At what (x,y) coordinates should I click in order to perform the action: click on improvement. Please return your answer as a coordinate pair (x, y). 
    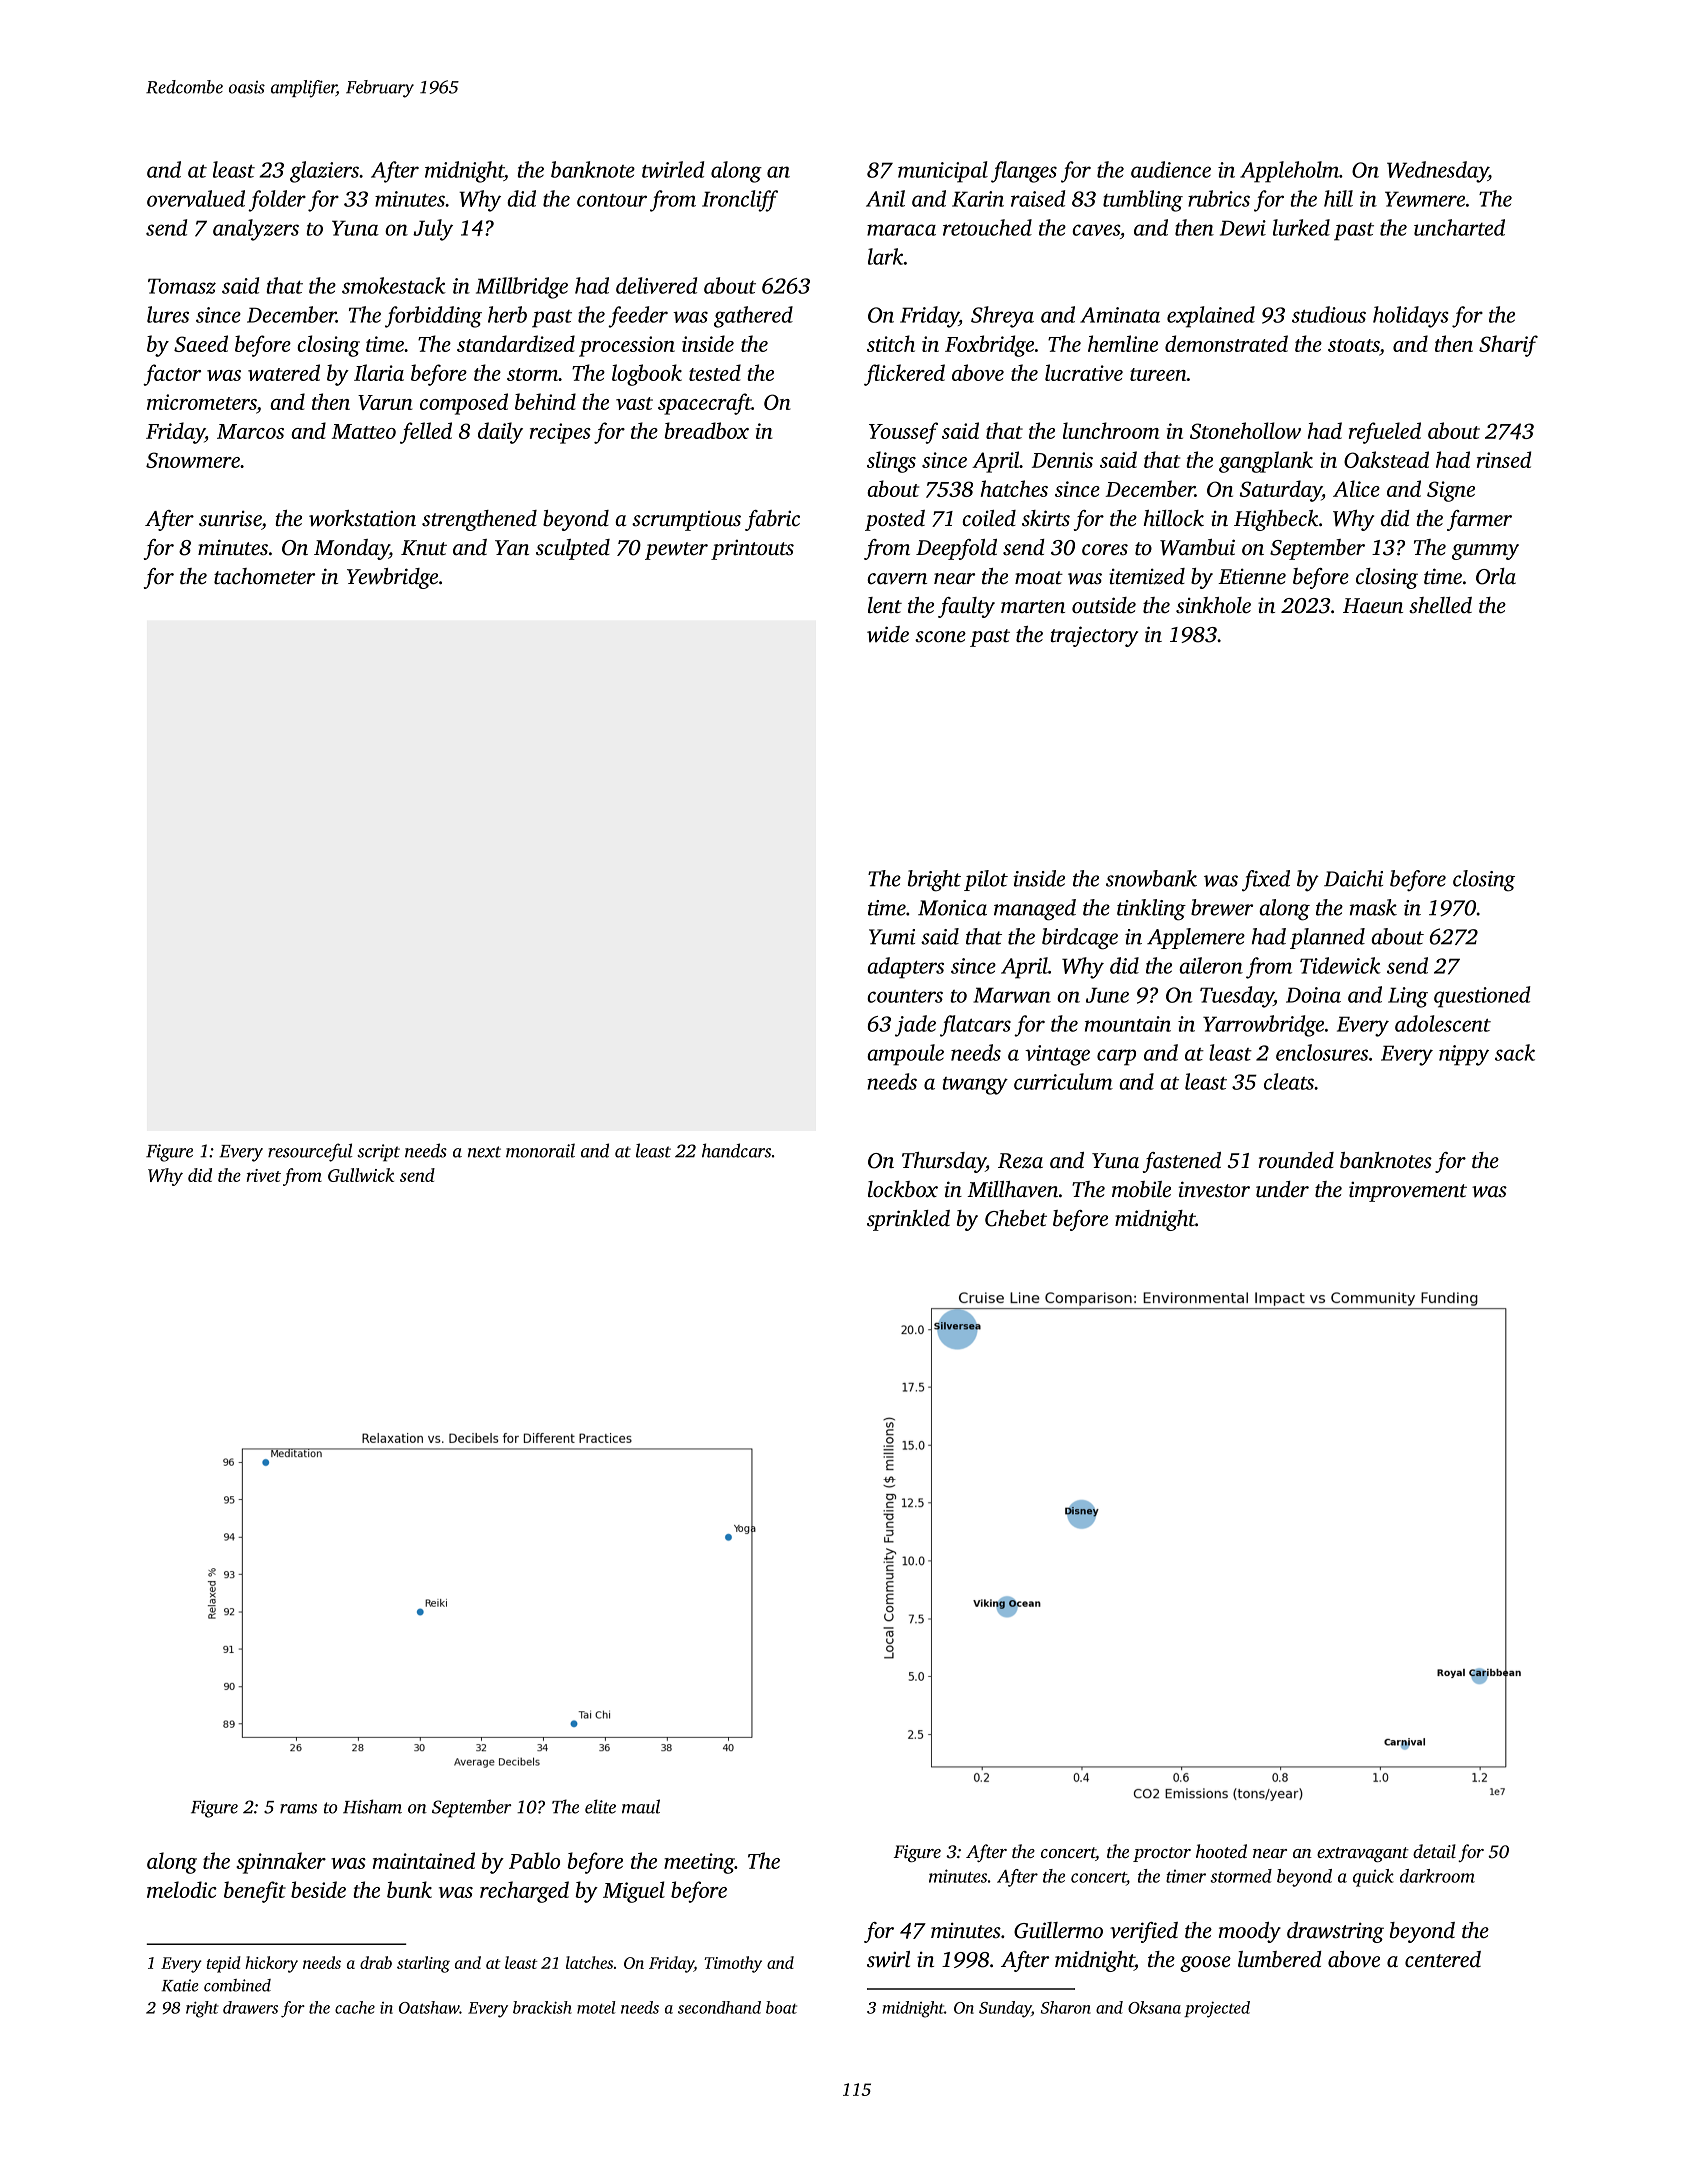
    Looking at the image, I should click on (1408, 1191).
